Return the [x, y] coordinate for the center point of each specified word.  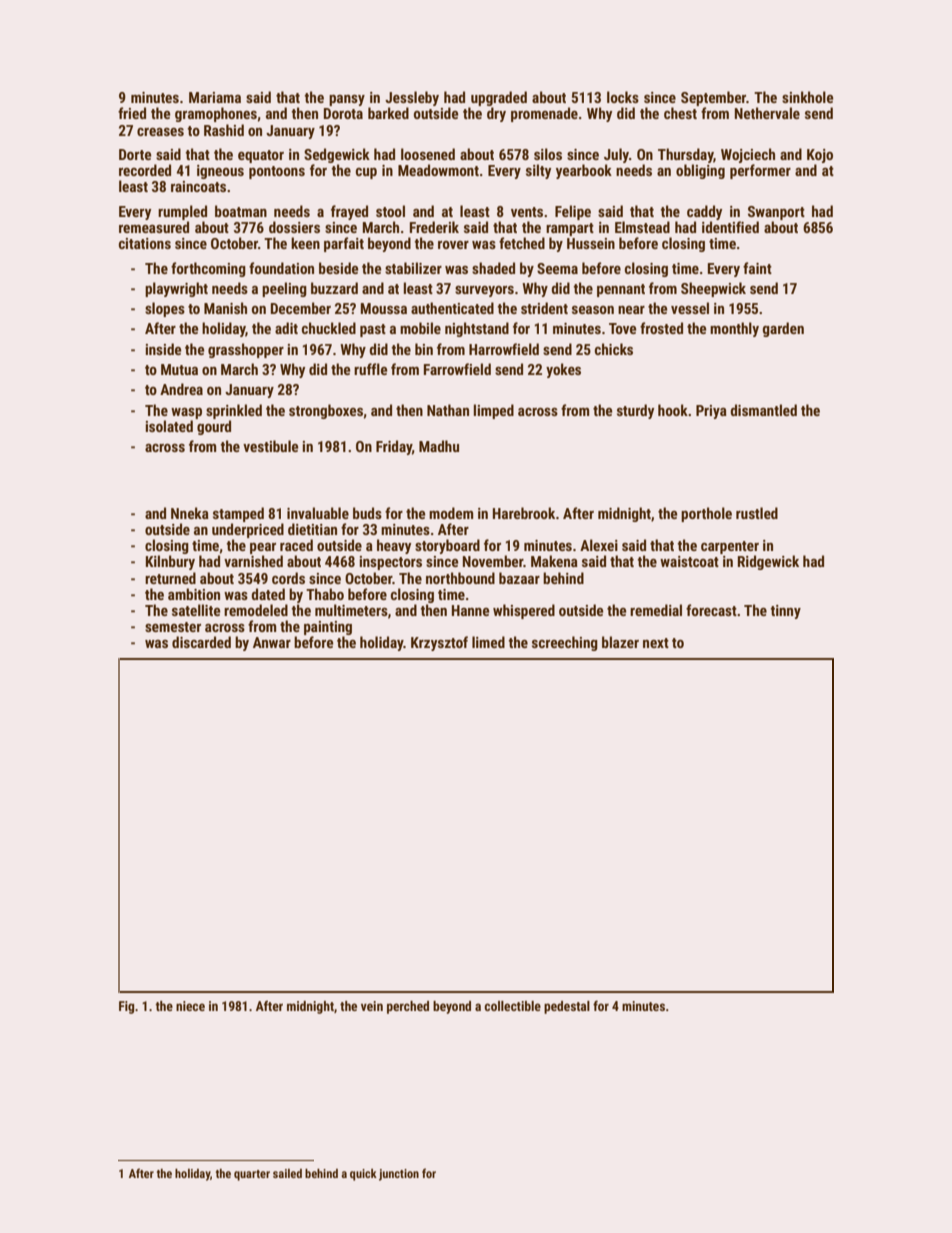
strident [544, 308]
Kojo [820, 156]
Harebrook [524, 513]
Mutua [179, 369]
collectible [512, 1006]
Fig [126, 1007]
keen [305, 243]
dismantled [763, 410]
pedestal [567, 1007]
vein [372, 1006]
